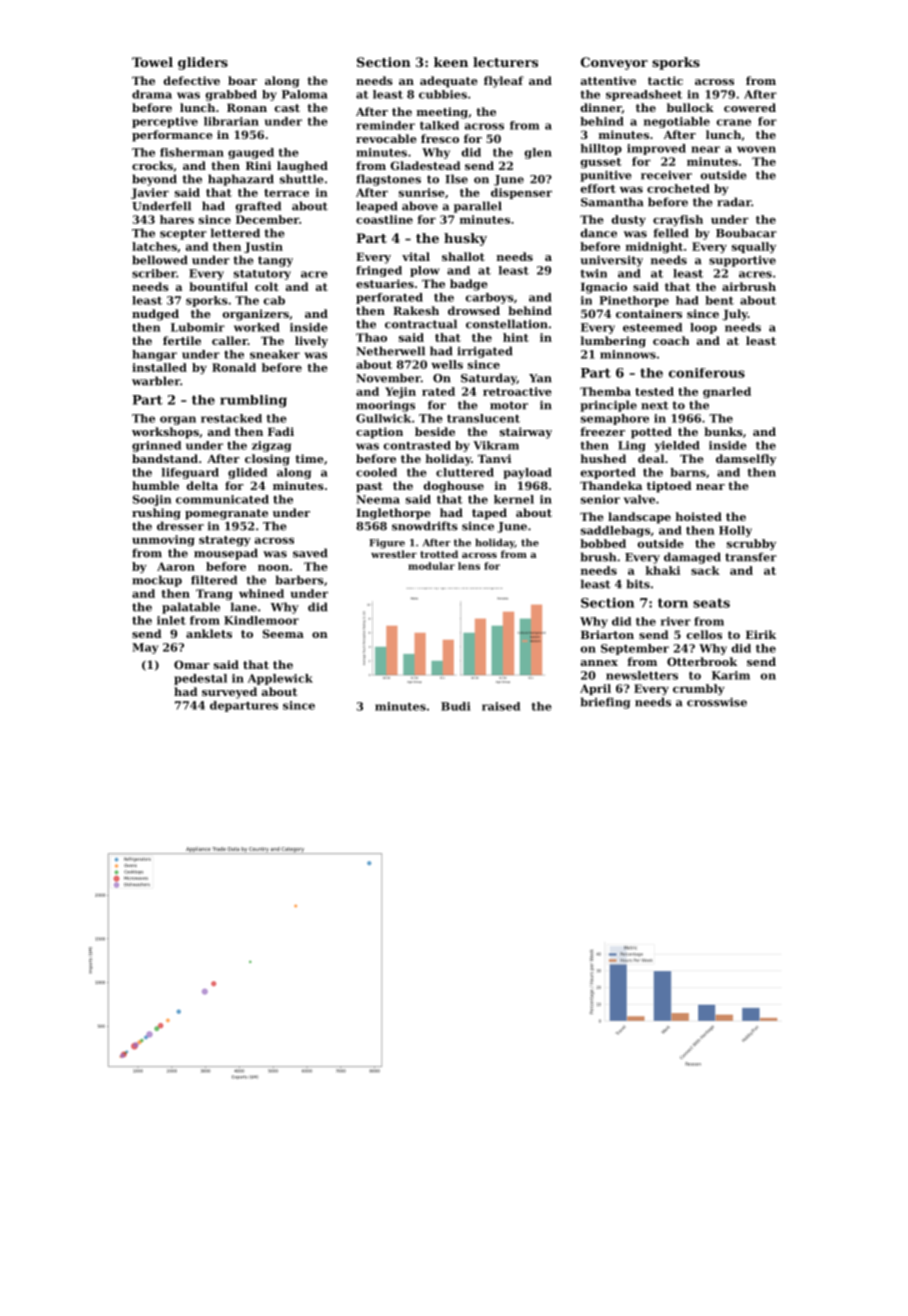  I want to click on delta, so click(202, 485).
